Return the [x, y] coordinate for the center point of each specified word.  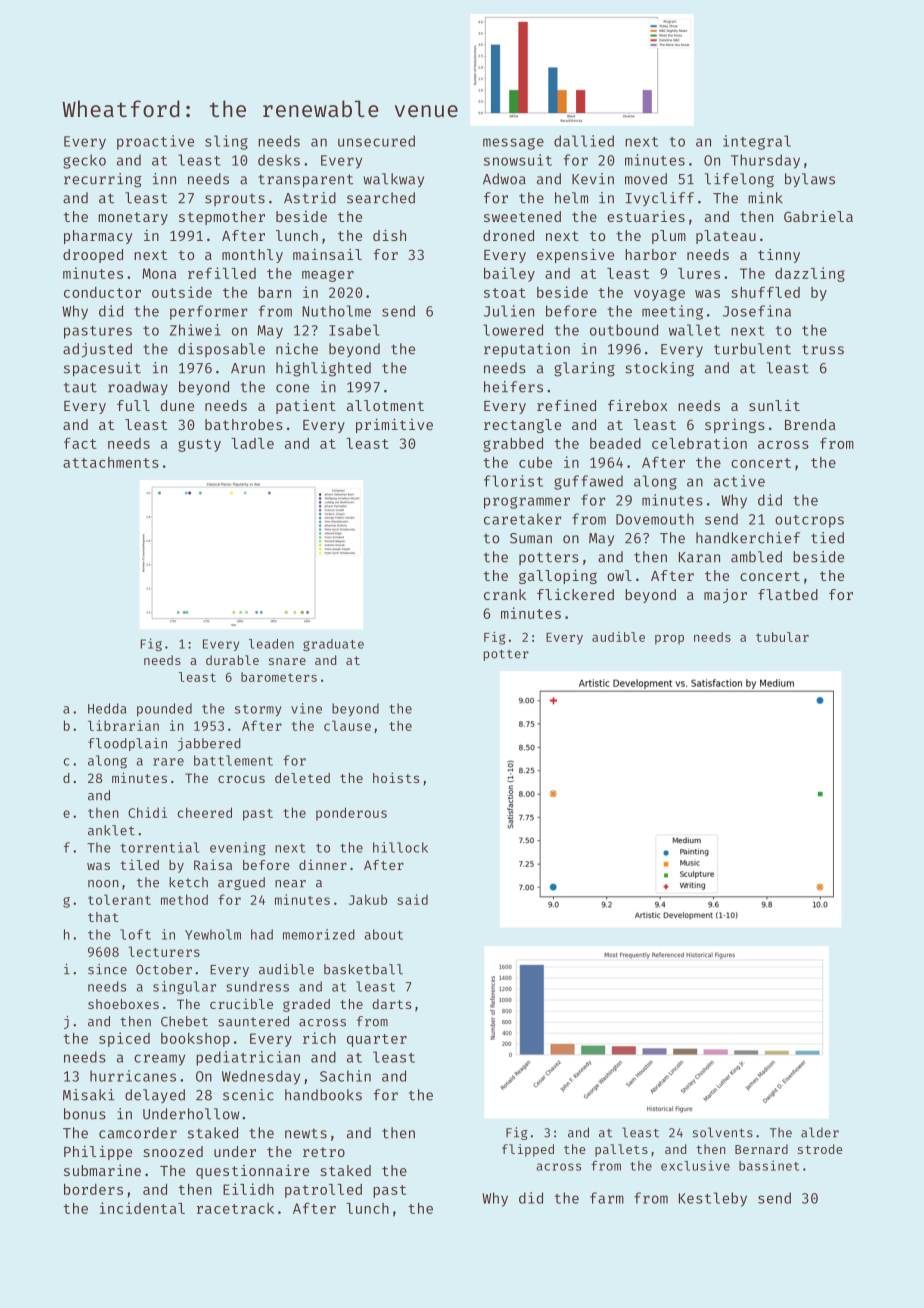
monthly [252, 256]
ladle [252, 443]
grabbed [513, 445]
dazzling [810, 274]
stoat [505, 293]
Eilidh [248, 1189]
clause [347, 725]
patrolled [323, 1191]
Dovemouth [655, 519]
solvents [723, 1132]
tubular [782, 637]
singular [184, 988]
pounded [164, 710]
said [412, 899]
